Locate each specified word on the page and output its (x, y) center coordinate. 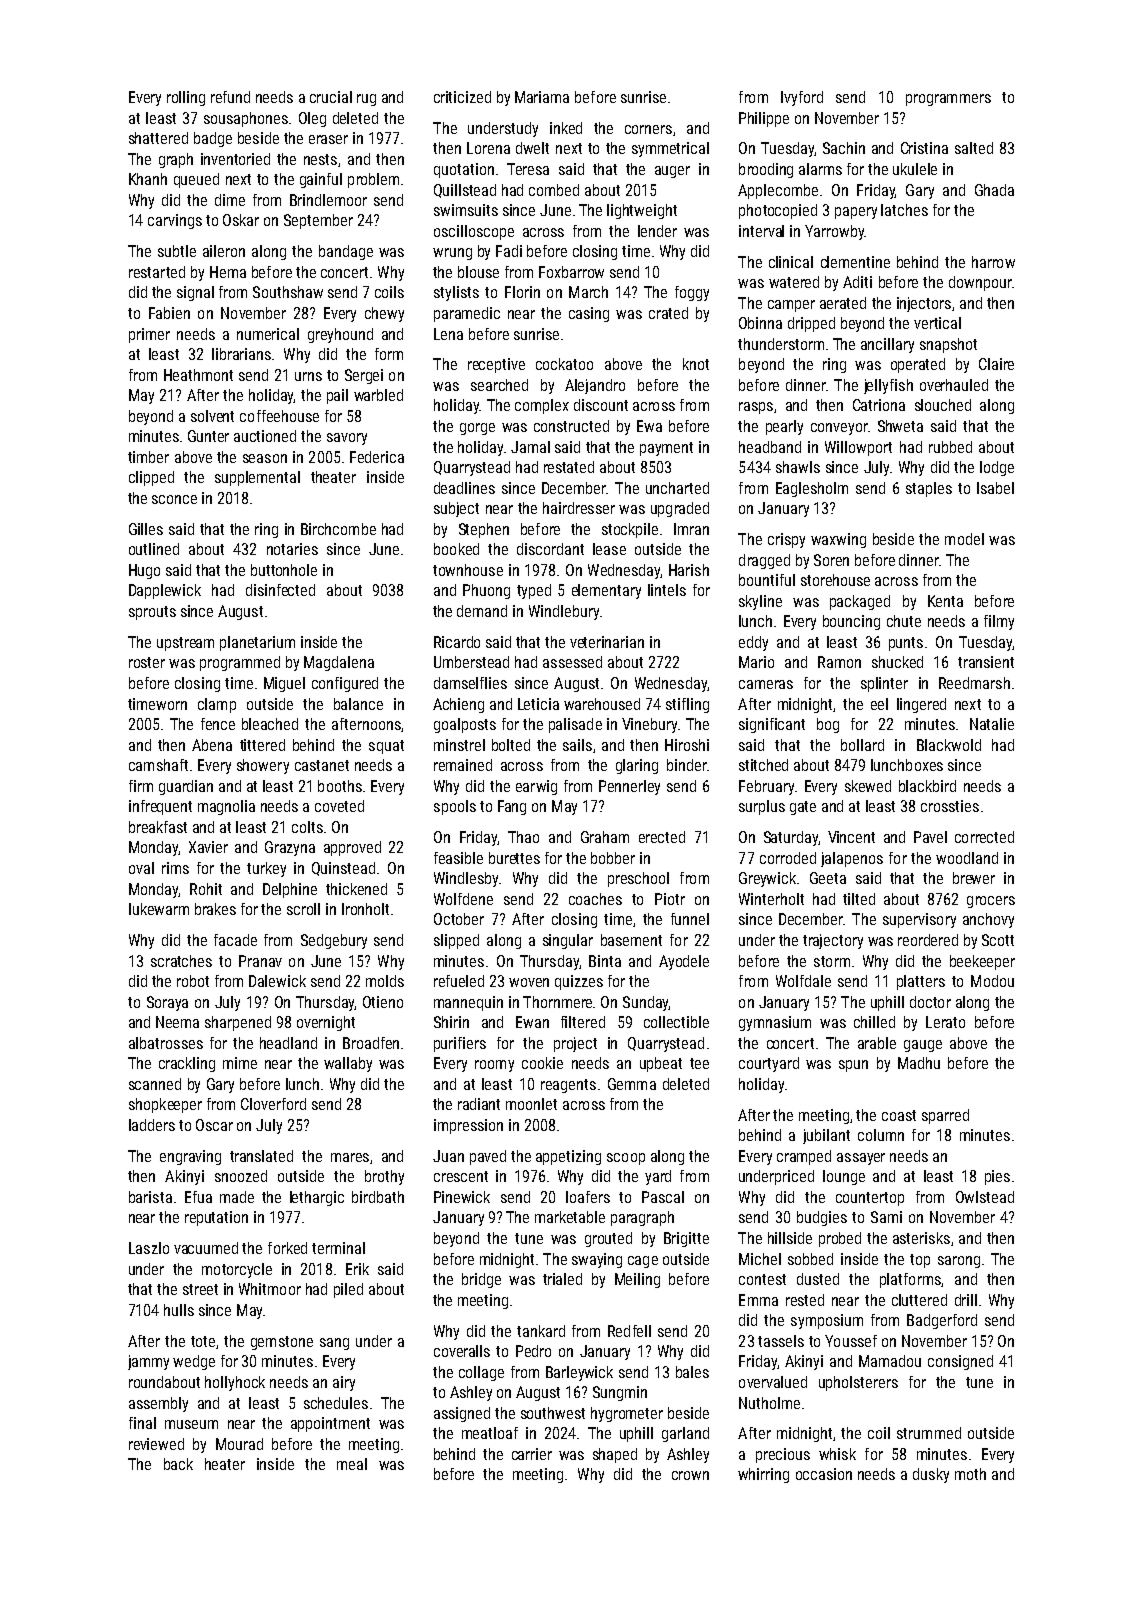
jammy (148, 1362)
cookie (542, 1063)
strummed (929, 1433)
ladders (152, 1125)
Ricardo (457, 642)
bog (828, 725)
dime (230, 200)
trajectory (833, 941)
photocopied (778, 211)
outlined (154, 549)
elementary (606, 591)
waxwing (838, 540)
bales (692, 1372)
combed (554, 190)
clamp (217, 705)
